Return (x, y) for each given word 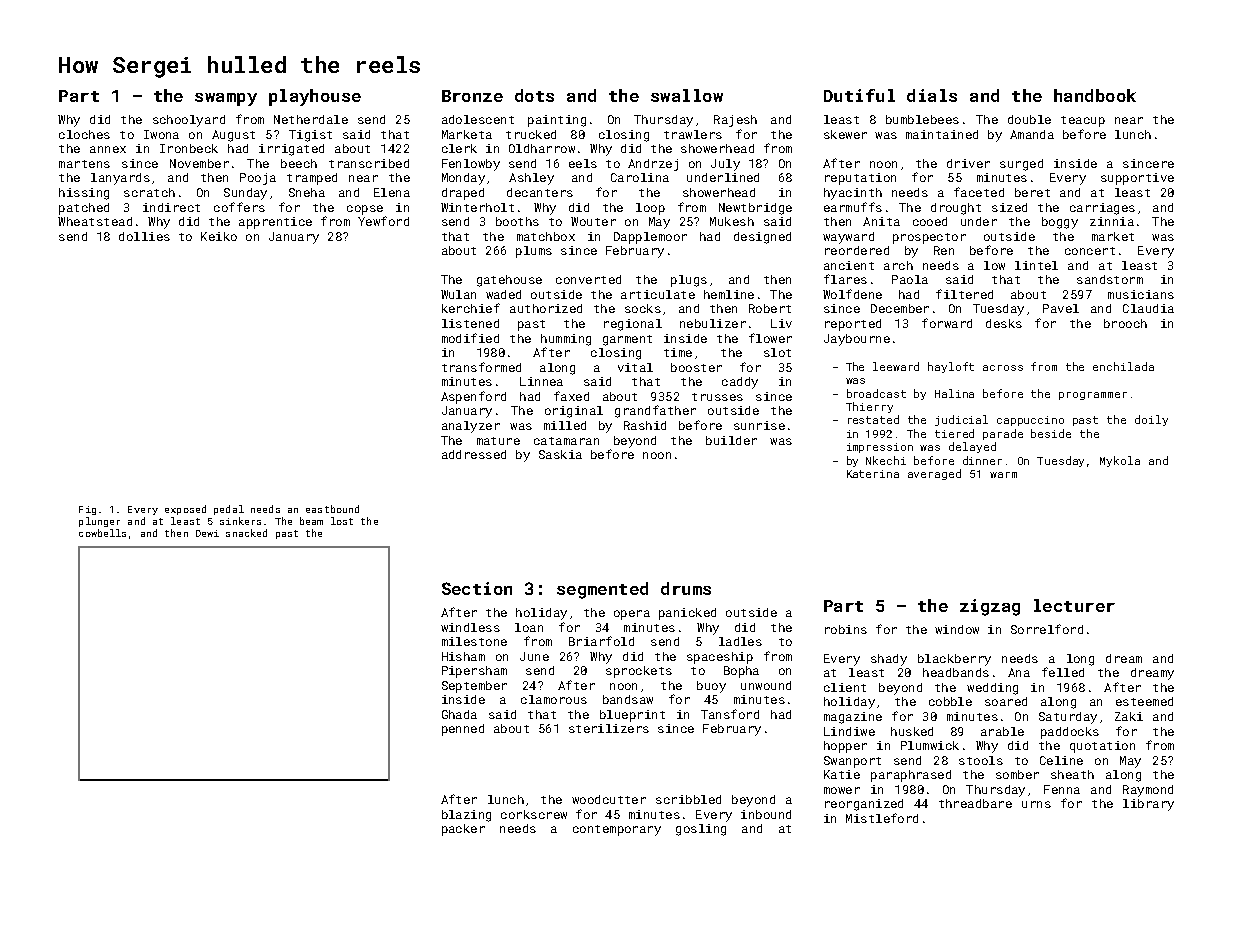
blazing (466, 816)
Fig (87, 510)
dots (534, 95)
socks (643, 308)
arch (898, 265)
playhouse (315, 97)
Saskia (560, 454)
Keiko (219, 236)
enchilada (1123, 366)
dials (932, 95)
